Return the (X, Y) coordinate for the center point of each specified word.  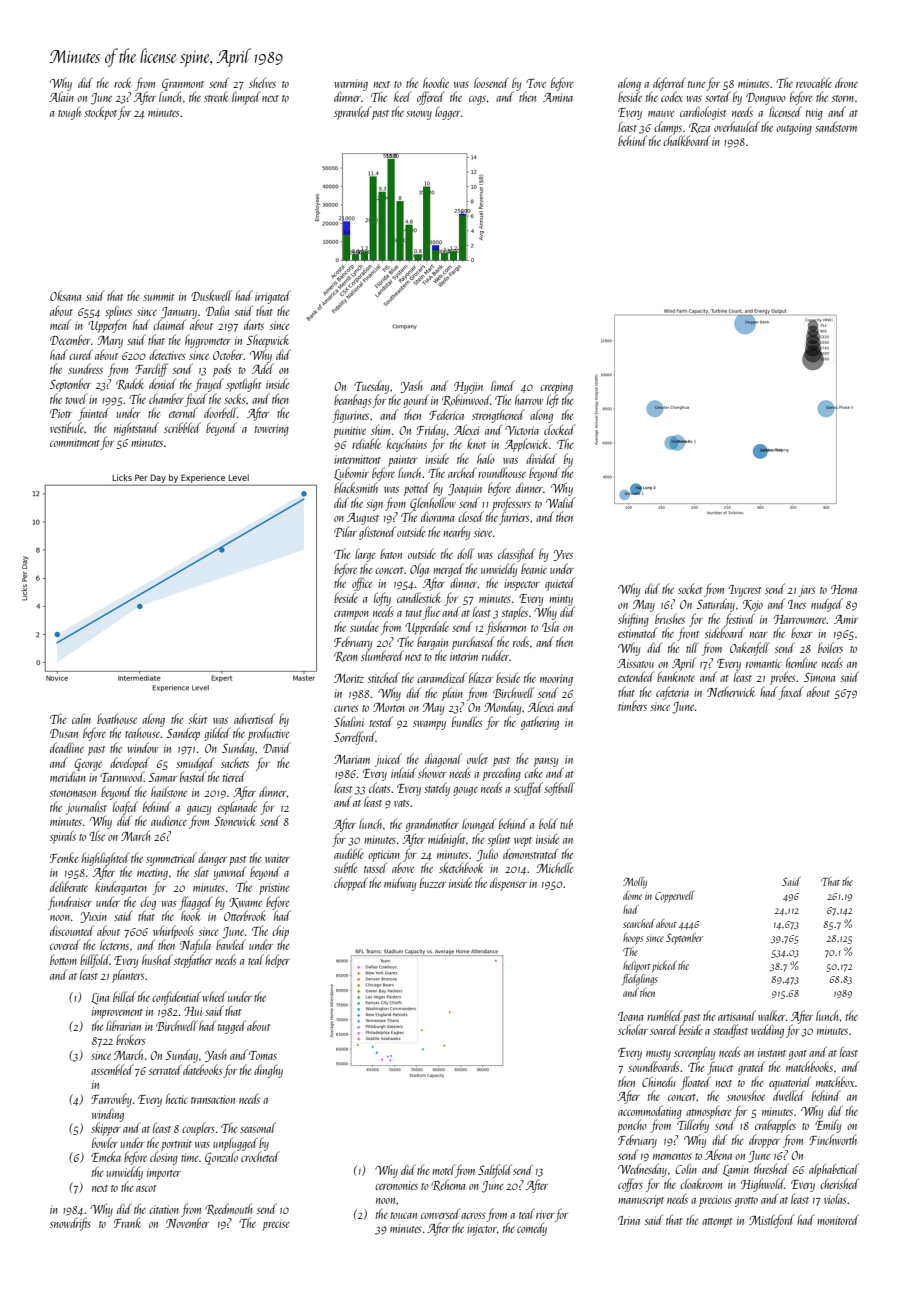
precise (276, 1225)
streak (216, 96)
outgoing (794, 129)
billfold (95, 961)
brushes (670, 618)
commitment (75, 444)
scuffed (528, 789)
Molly (635, 883)
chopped (351, 884)
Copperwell (675, 896)
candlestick (419, 597)
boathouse (117, 718)
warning (351, 85)
